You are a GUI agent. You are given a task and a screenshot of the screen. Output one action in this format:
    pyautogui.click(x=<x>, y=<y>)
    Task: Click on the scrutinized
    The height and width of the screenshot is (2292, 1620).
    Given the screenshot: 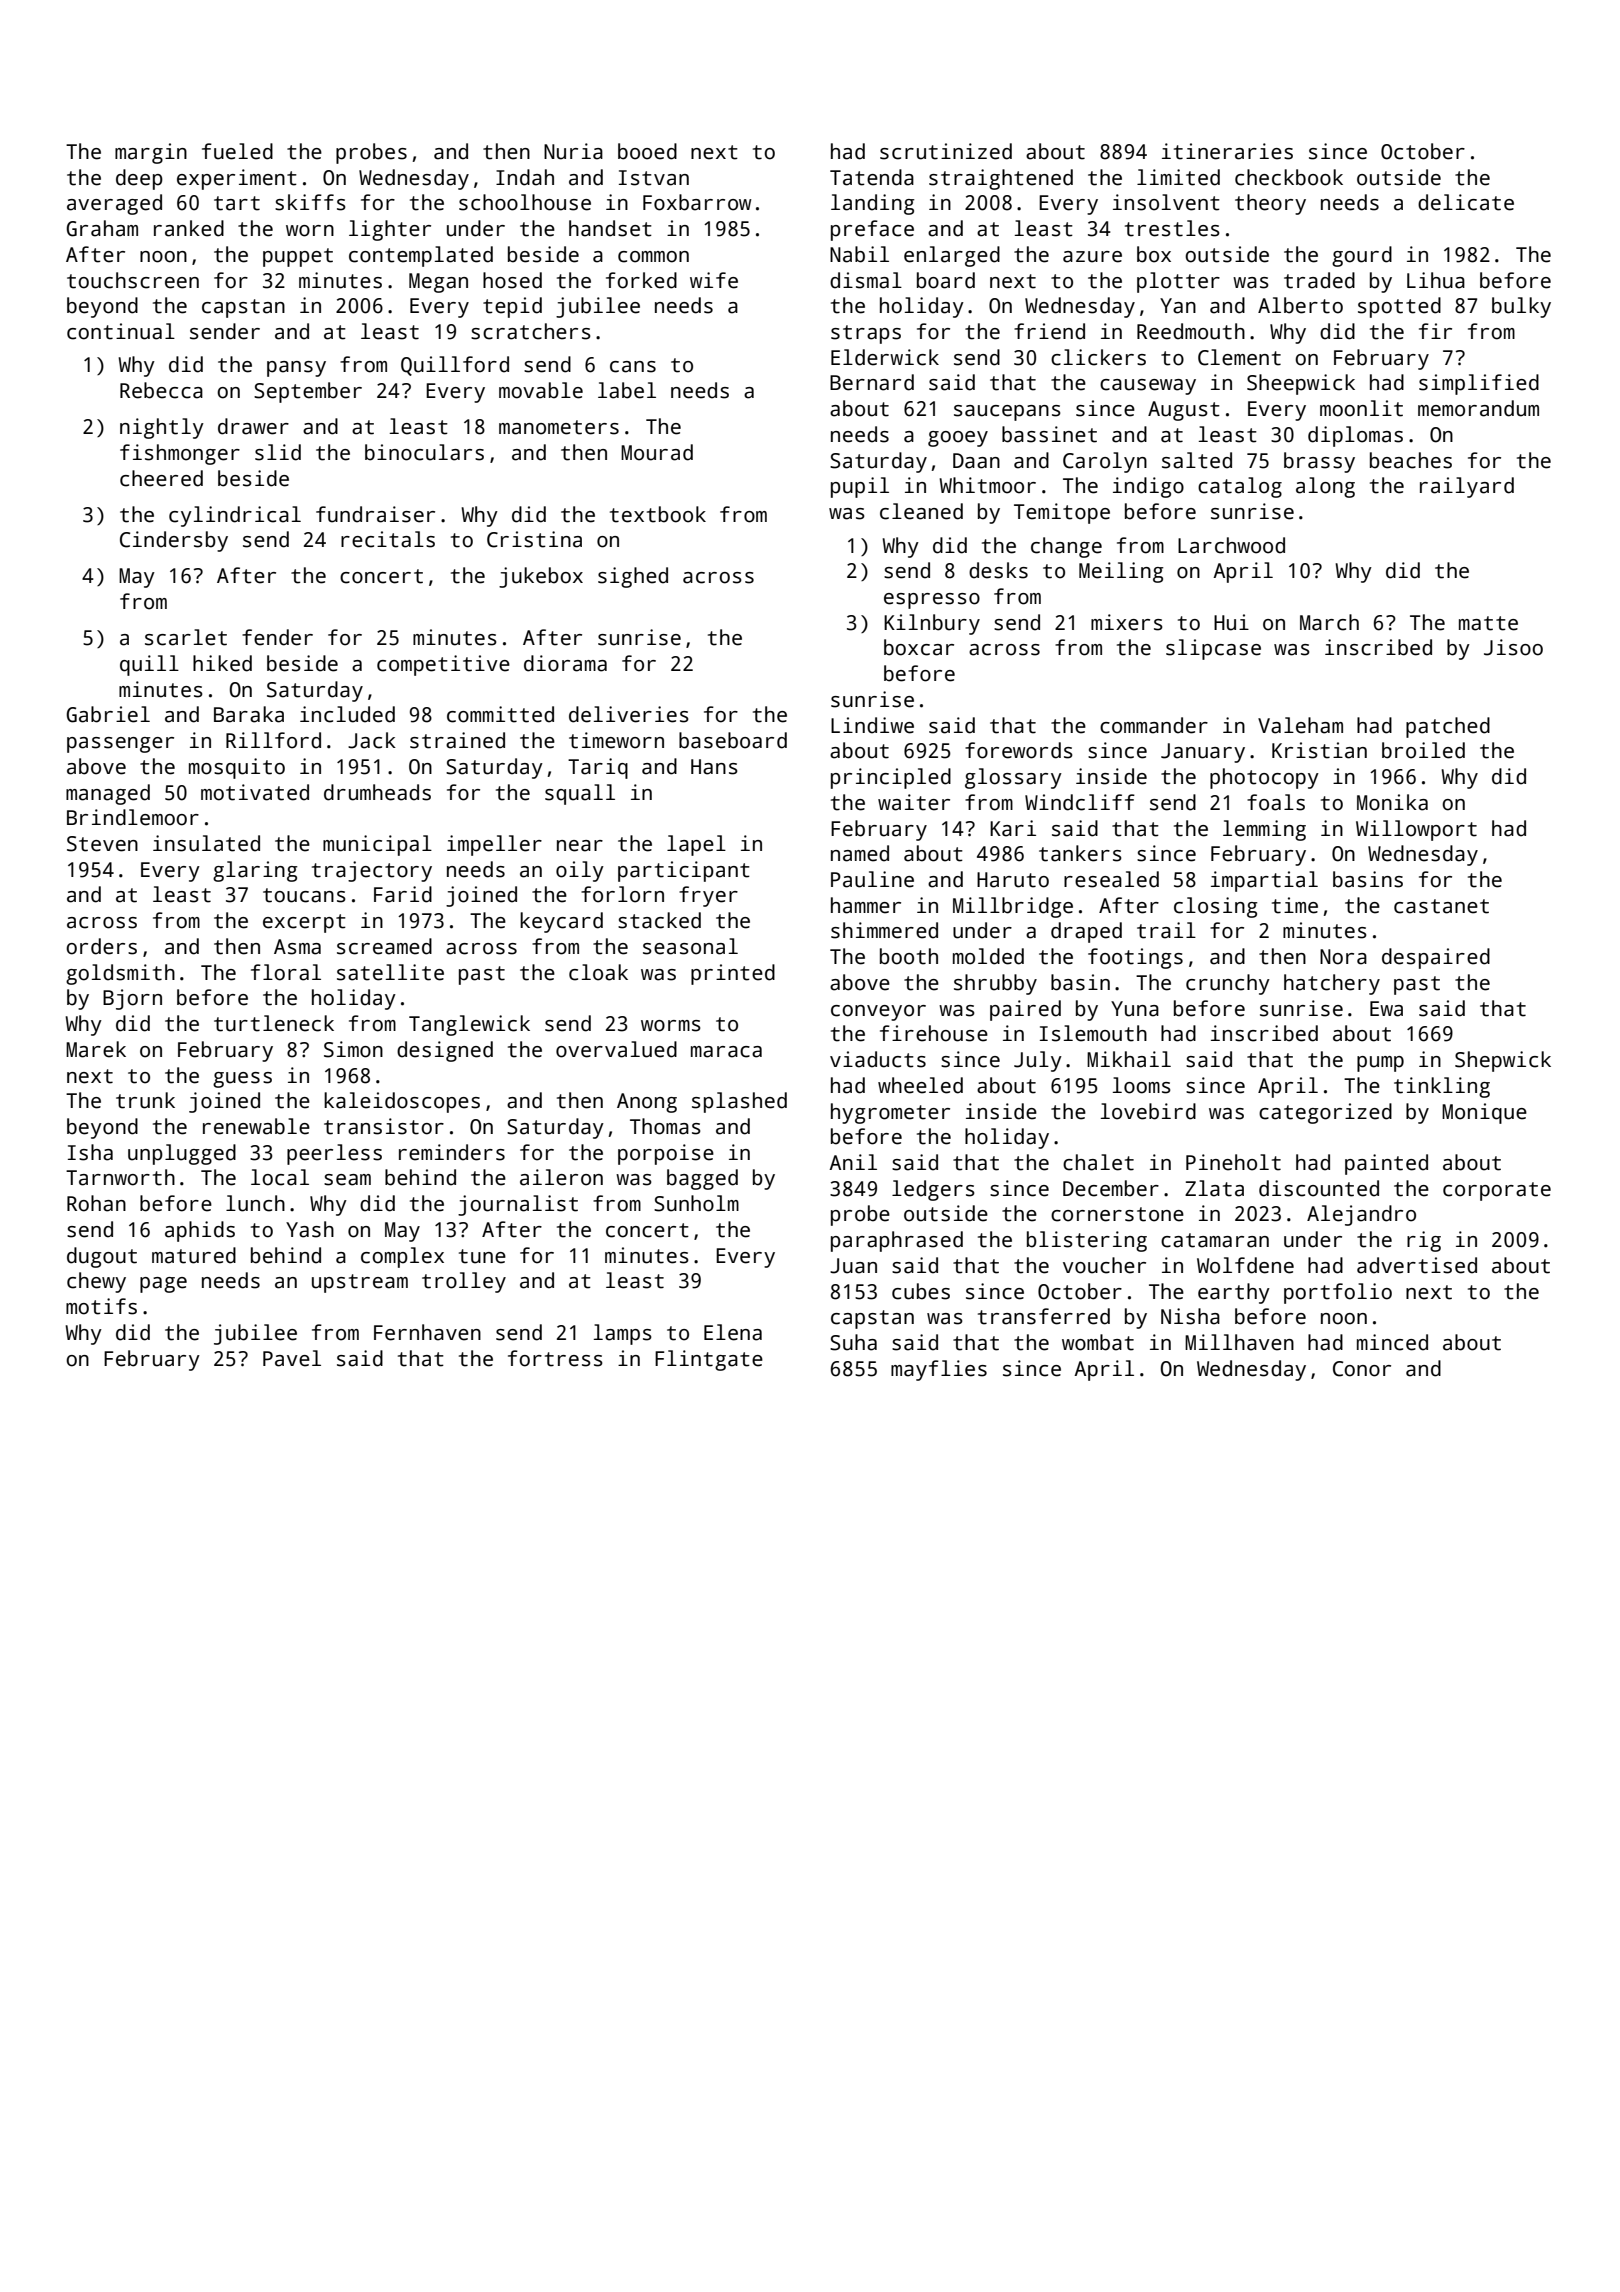 What is the action you would take?
    pyautogui.click(x=946, y=151)
